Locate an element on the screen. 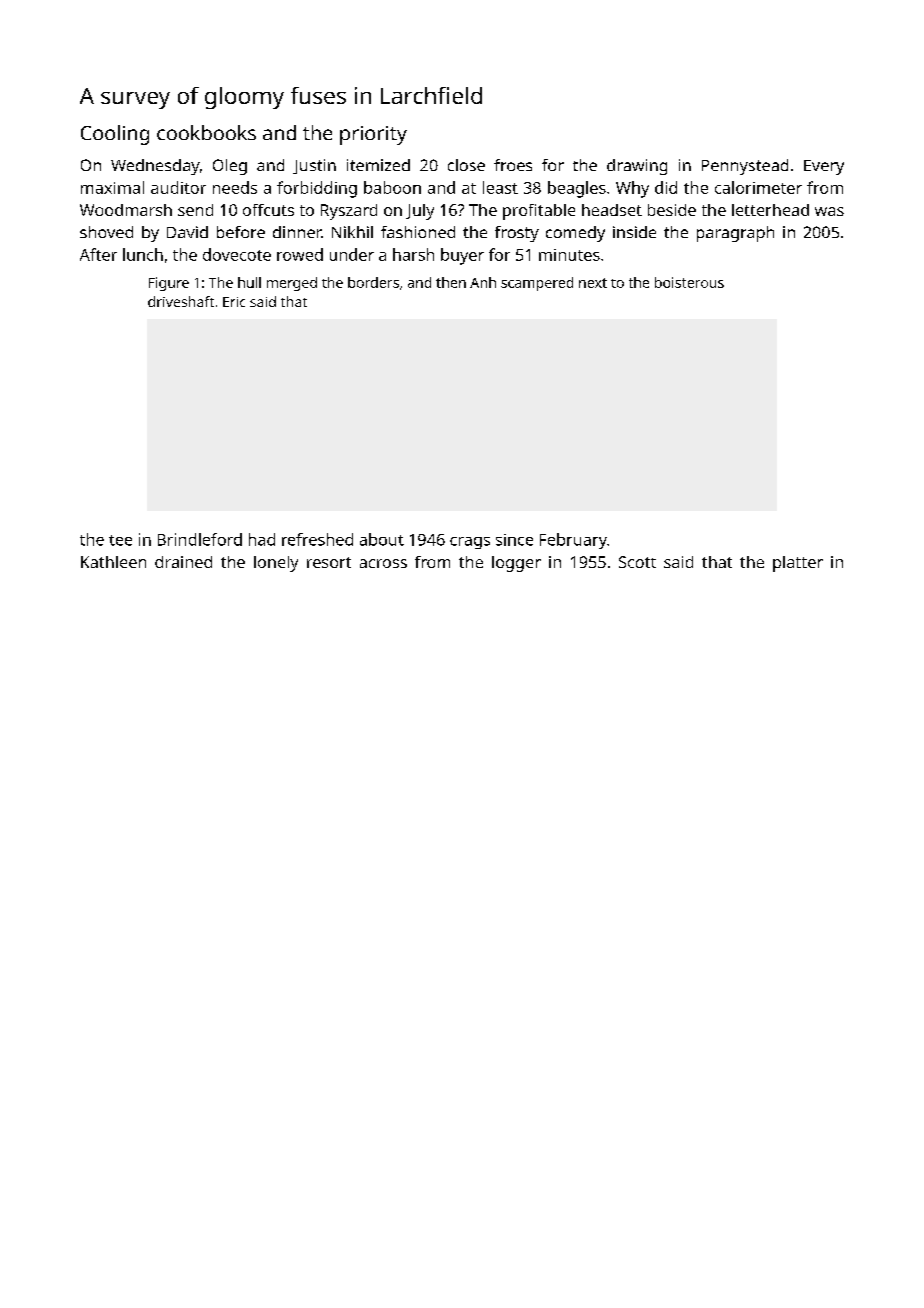  then is located at coordinates (451, 282).
